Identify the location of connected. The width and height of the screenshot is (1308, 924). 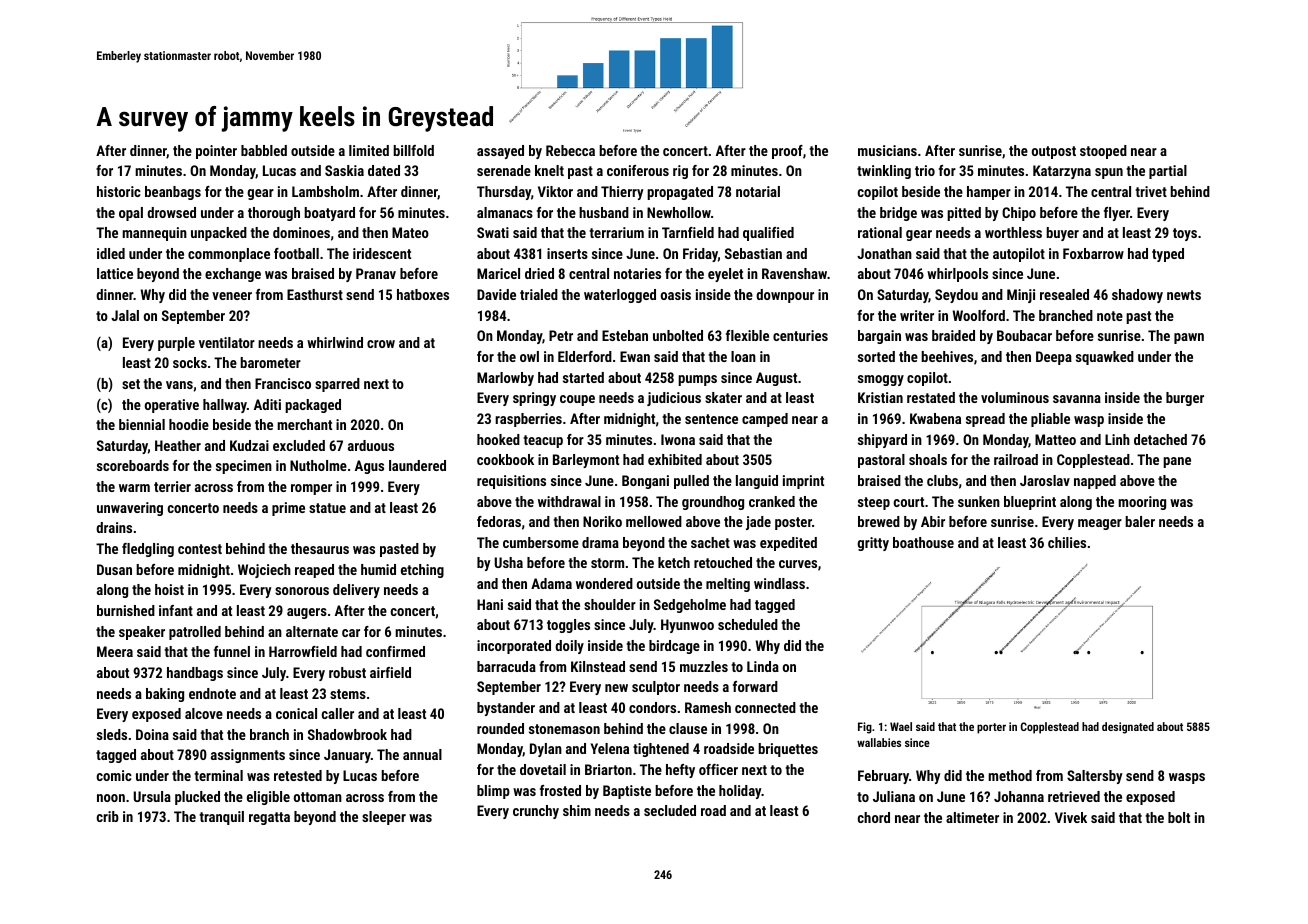
(765, 707).
